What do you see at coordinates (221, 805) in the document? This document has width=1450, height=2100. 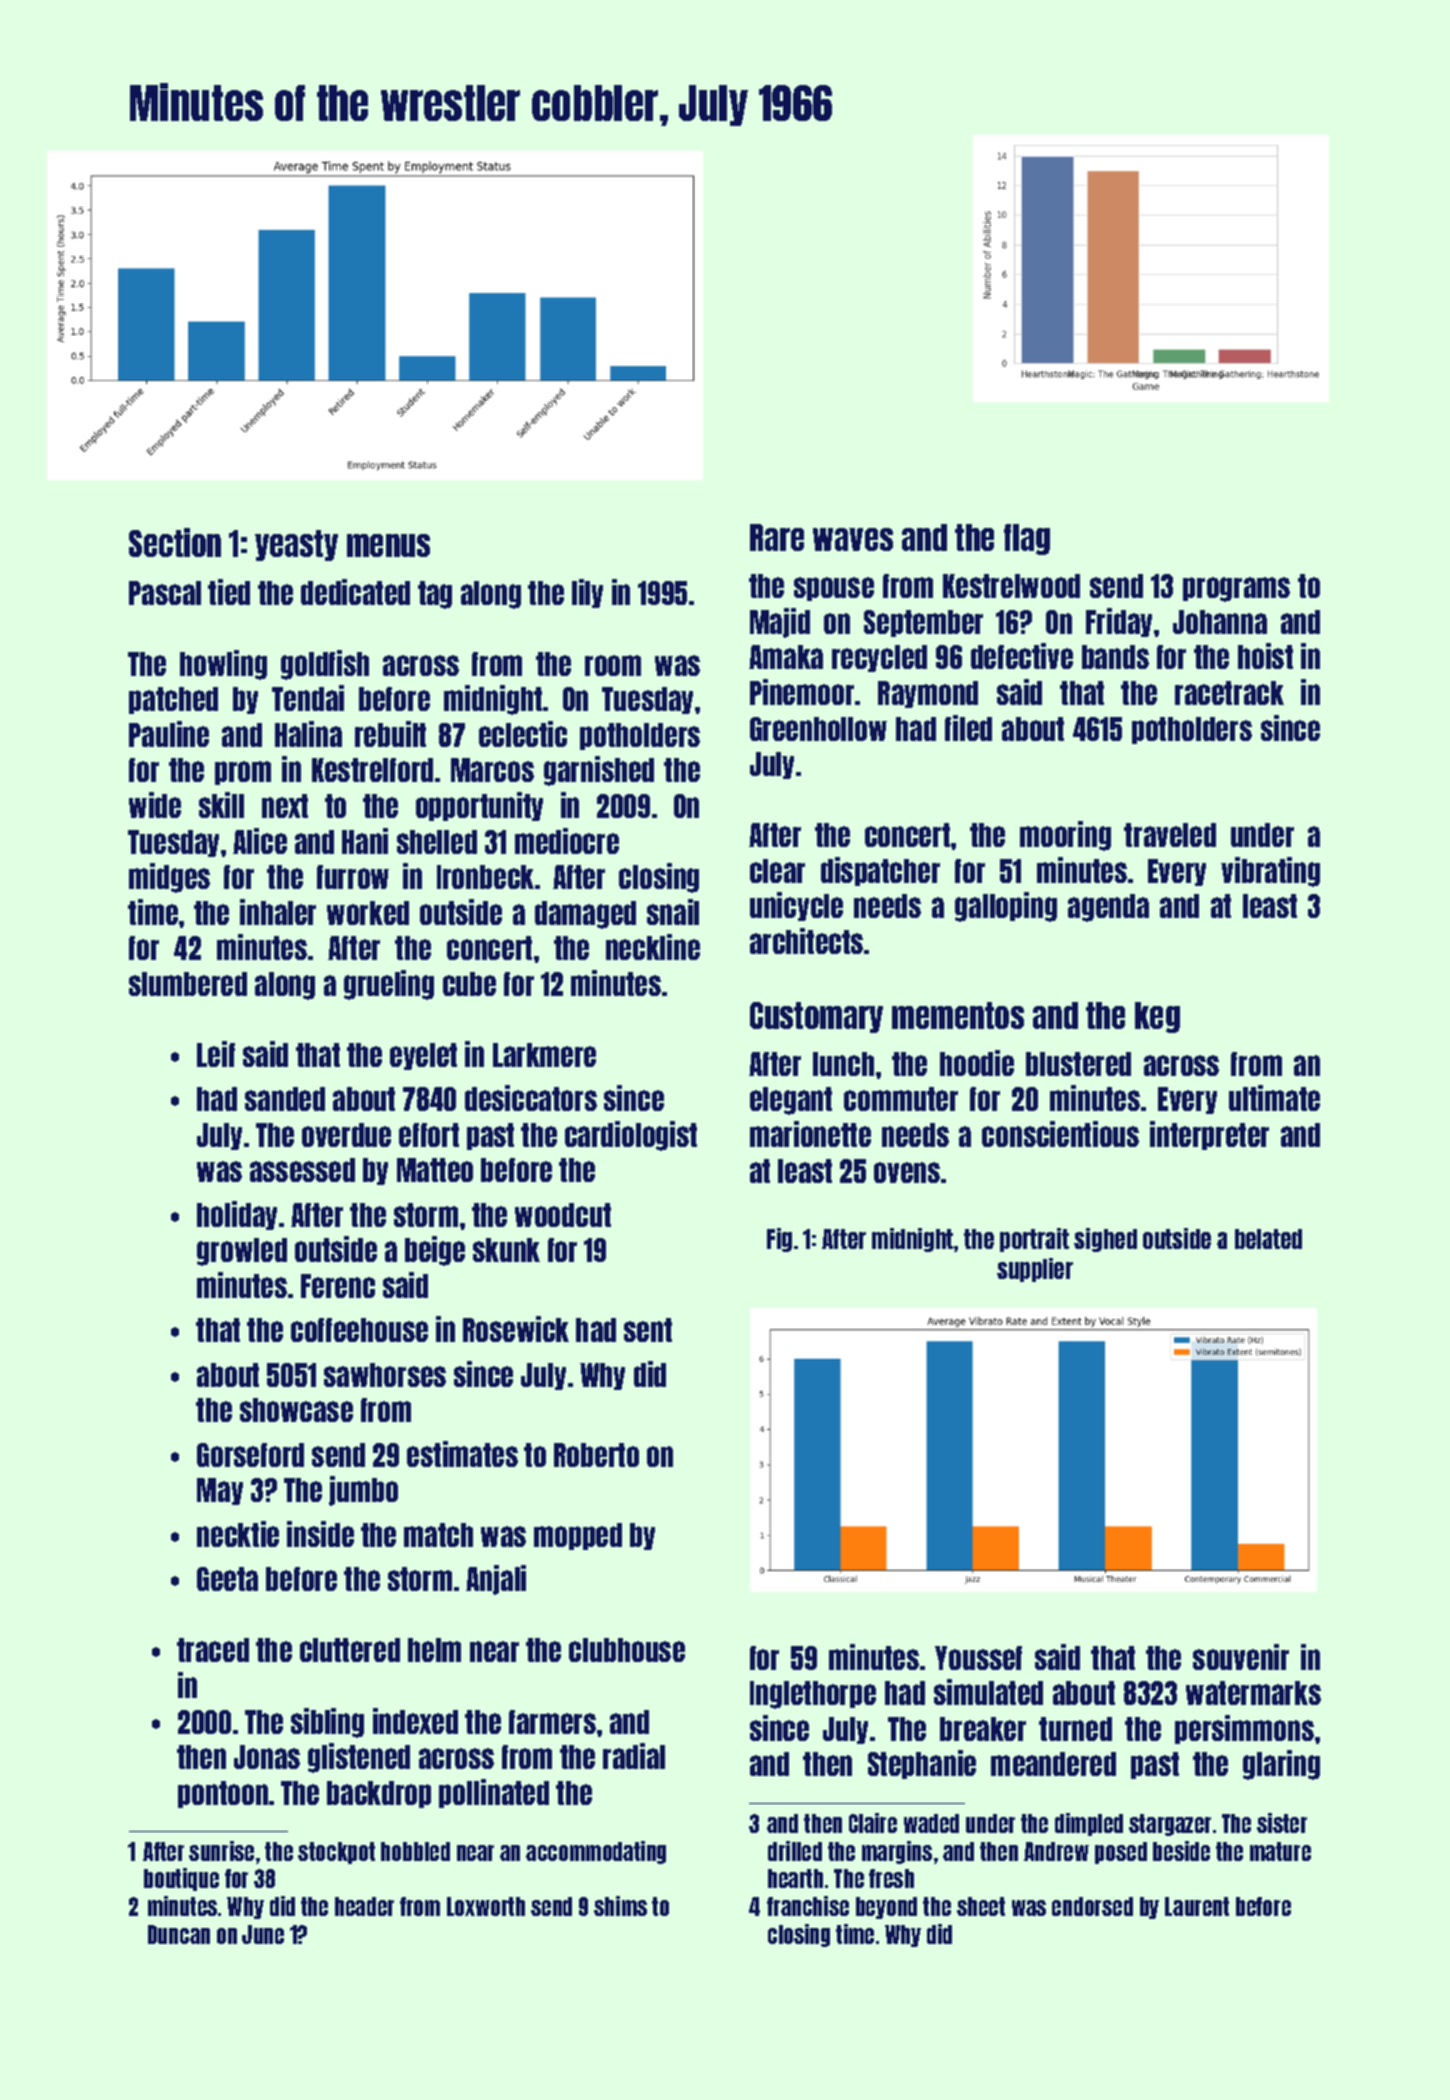 I see `skill` at bounding box center [221, 805].
